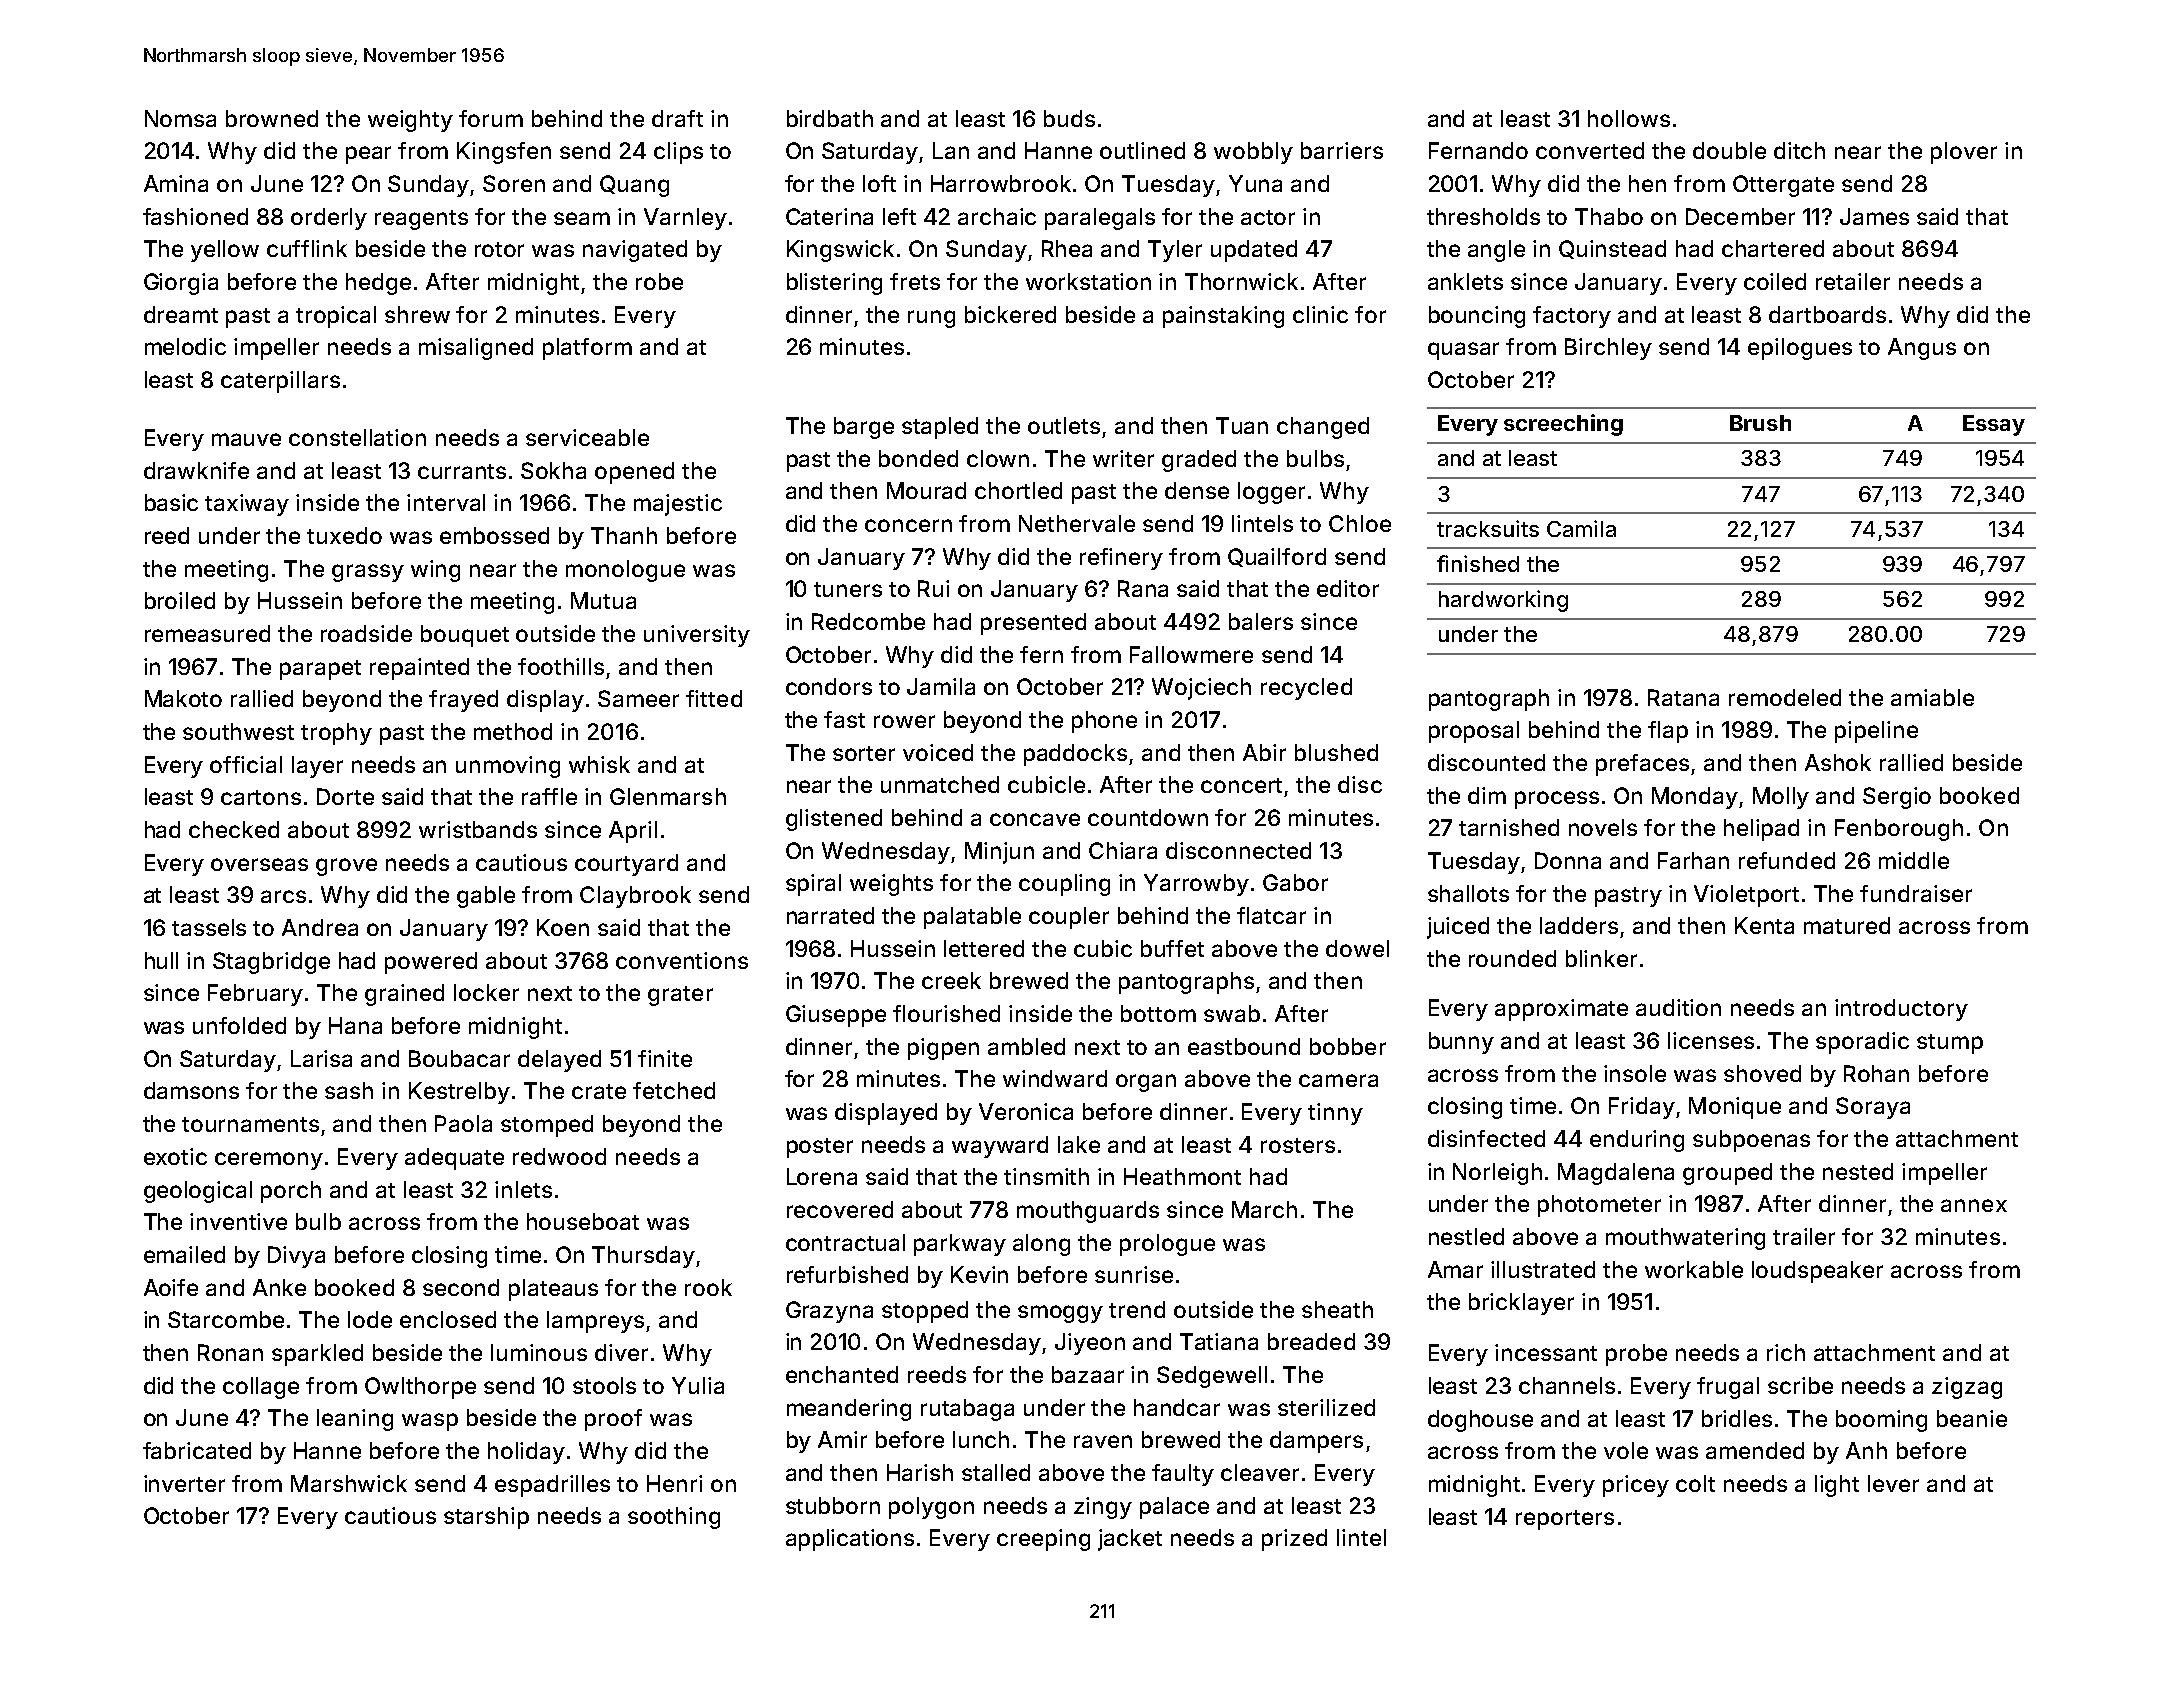 The width and height of the screenshot is (2178, 1683). What do you see at coordinates (1064, 425) in the screenshot?
I see `outlets` at bounding box center [1064, 425].
